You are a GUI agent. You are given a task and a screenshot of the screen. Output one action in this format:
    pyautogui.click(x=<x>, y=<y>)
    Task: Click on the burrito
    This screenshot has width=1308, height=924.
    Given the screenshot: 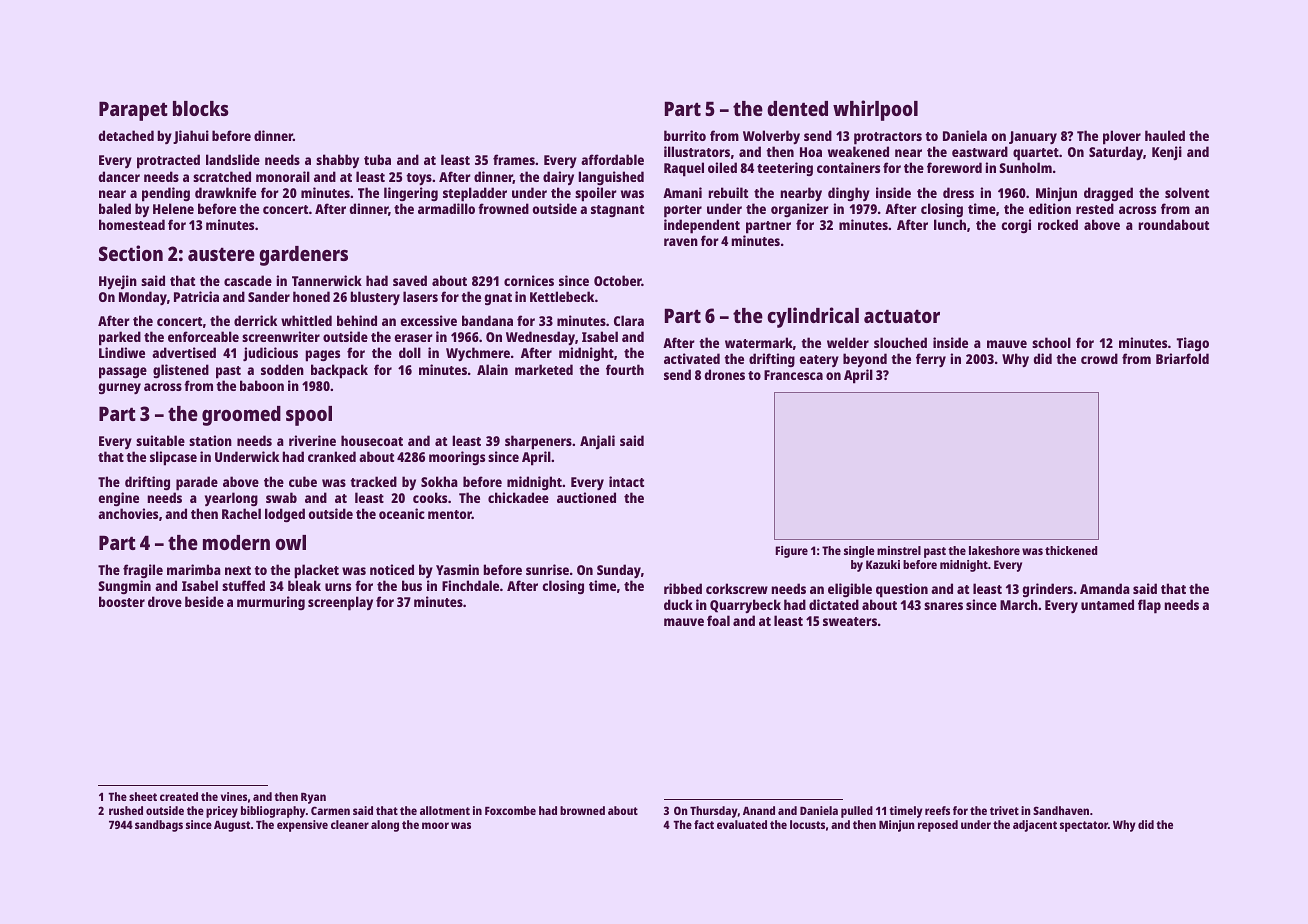 What is the action you would take?
    pyautogui.click(x=685, y=135)
